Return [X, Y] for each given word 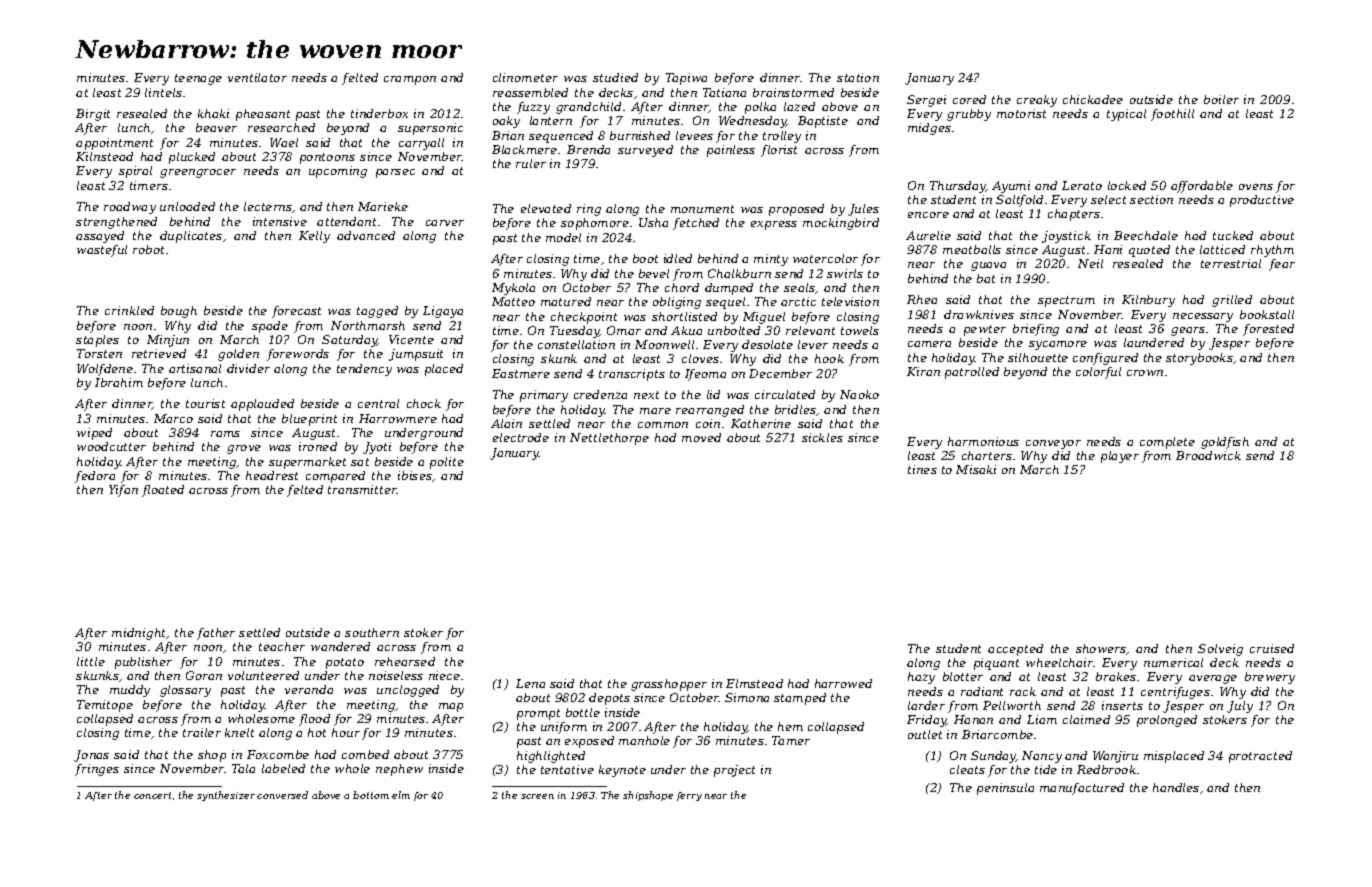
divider [248, 368]
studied [615, 77]
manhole [644, 740]
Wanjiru [1115, 757]
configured [1105, 359]
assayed [100, 237]
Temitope [105, 706]
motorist [1021, 113]
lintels [163, 92]
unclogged [408, 691]
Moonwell [664, 344]
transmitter [362, 489]
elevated [546, 208]
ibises [415, 475]
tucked [1233, 235]
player [1120, 457]
